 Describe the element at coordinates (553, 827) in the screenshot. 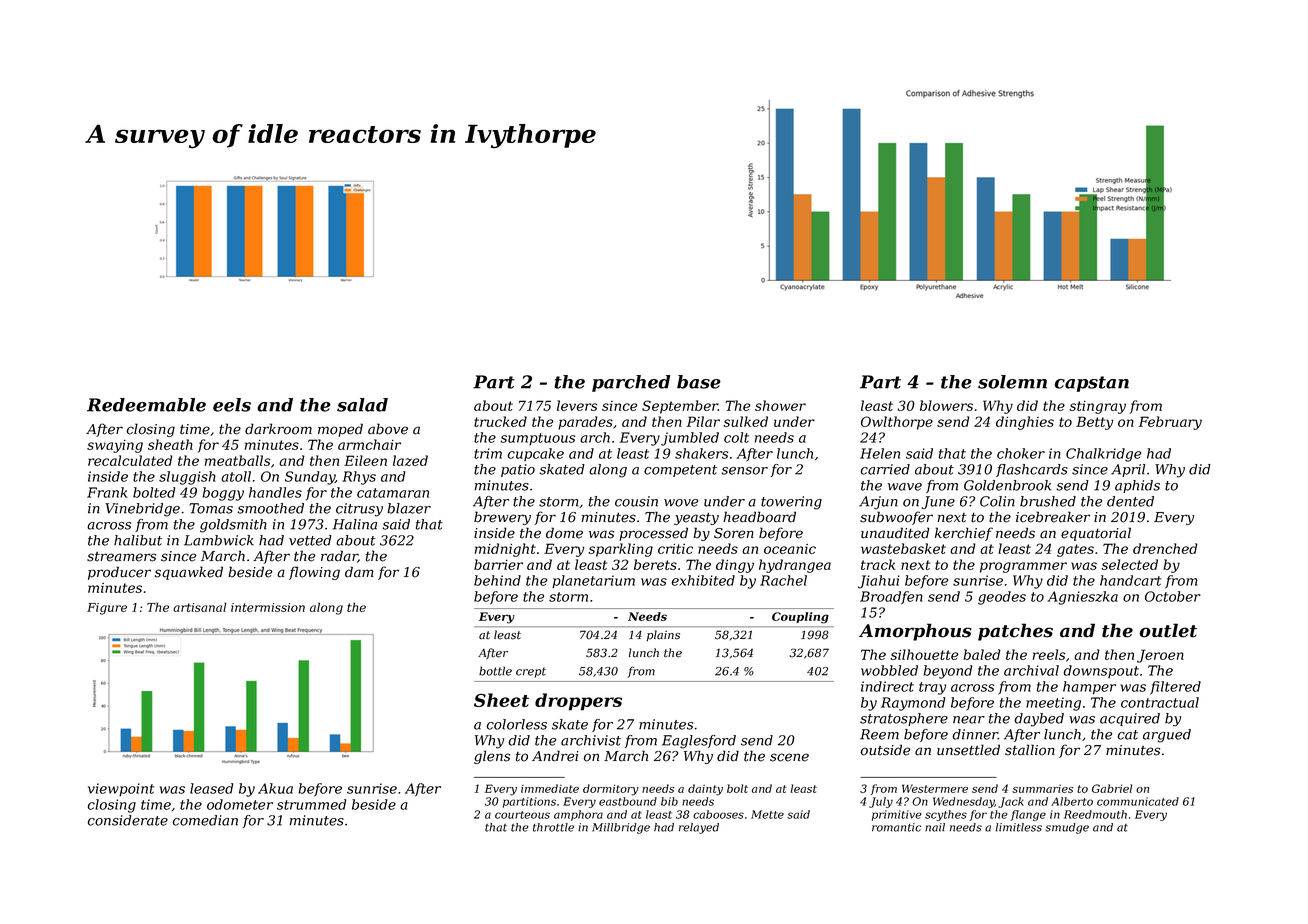

I see `throttle` at that location.
